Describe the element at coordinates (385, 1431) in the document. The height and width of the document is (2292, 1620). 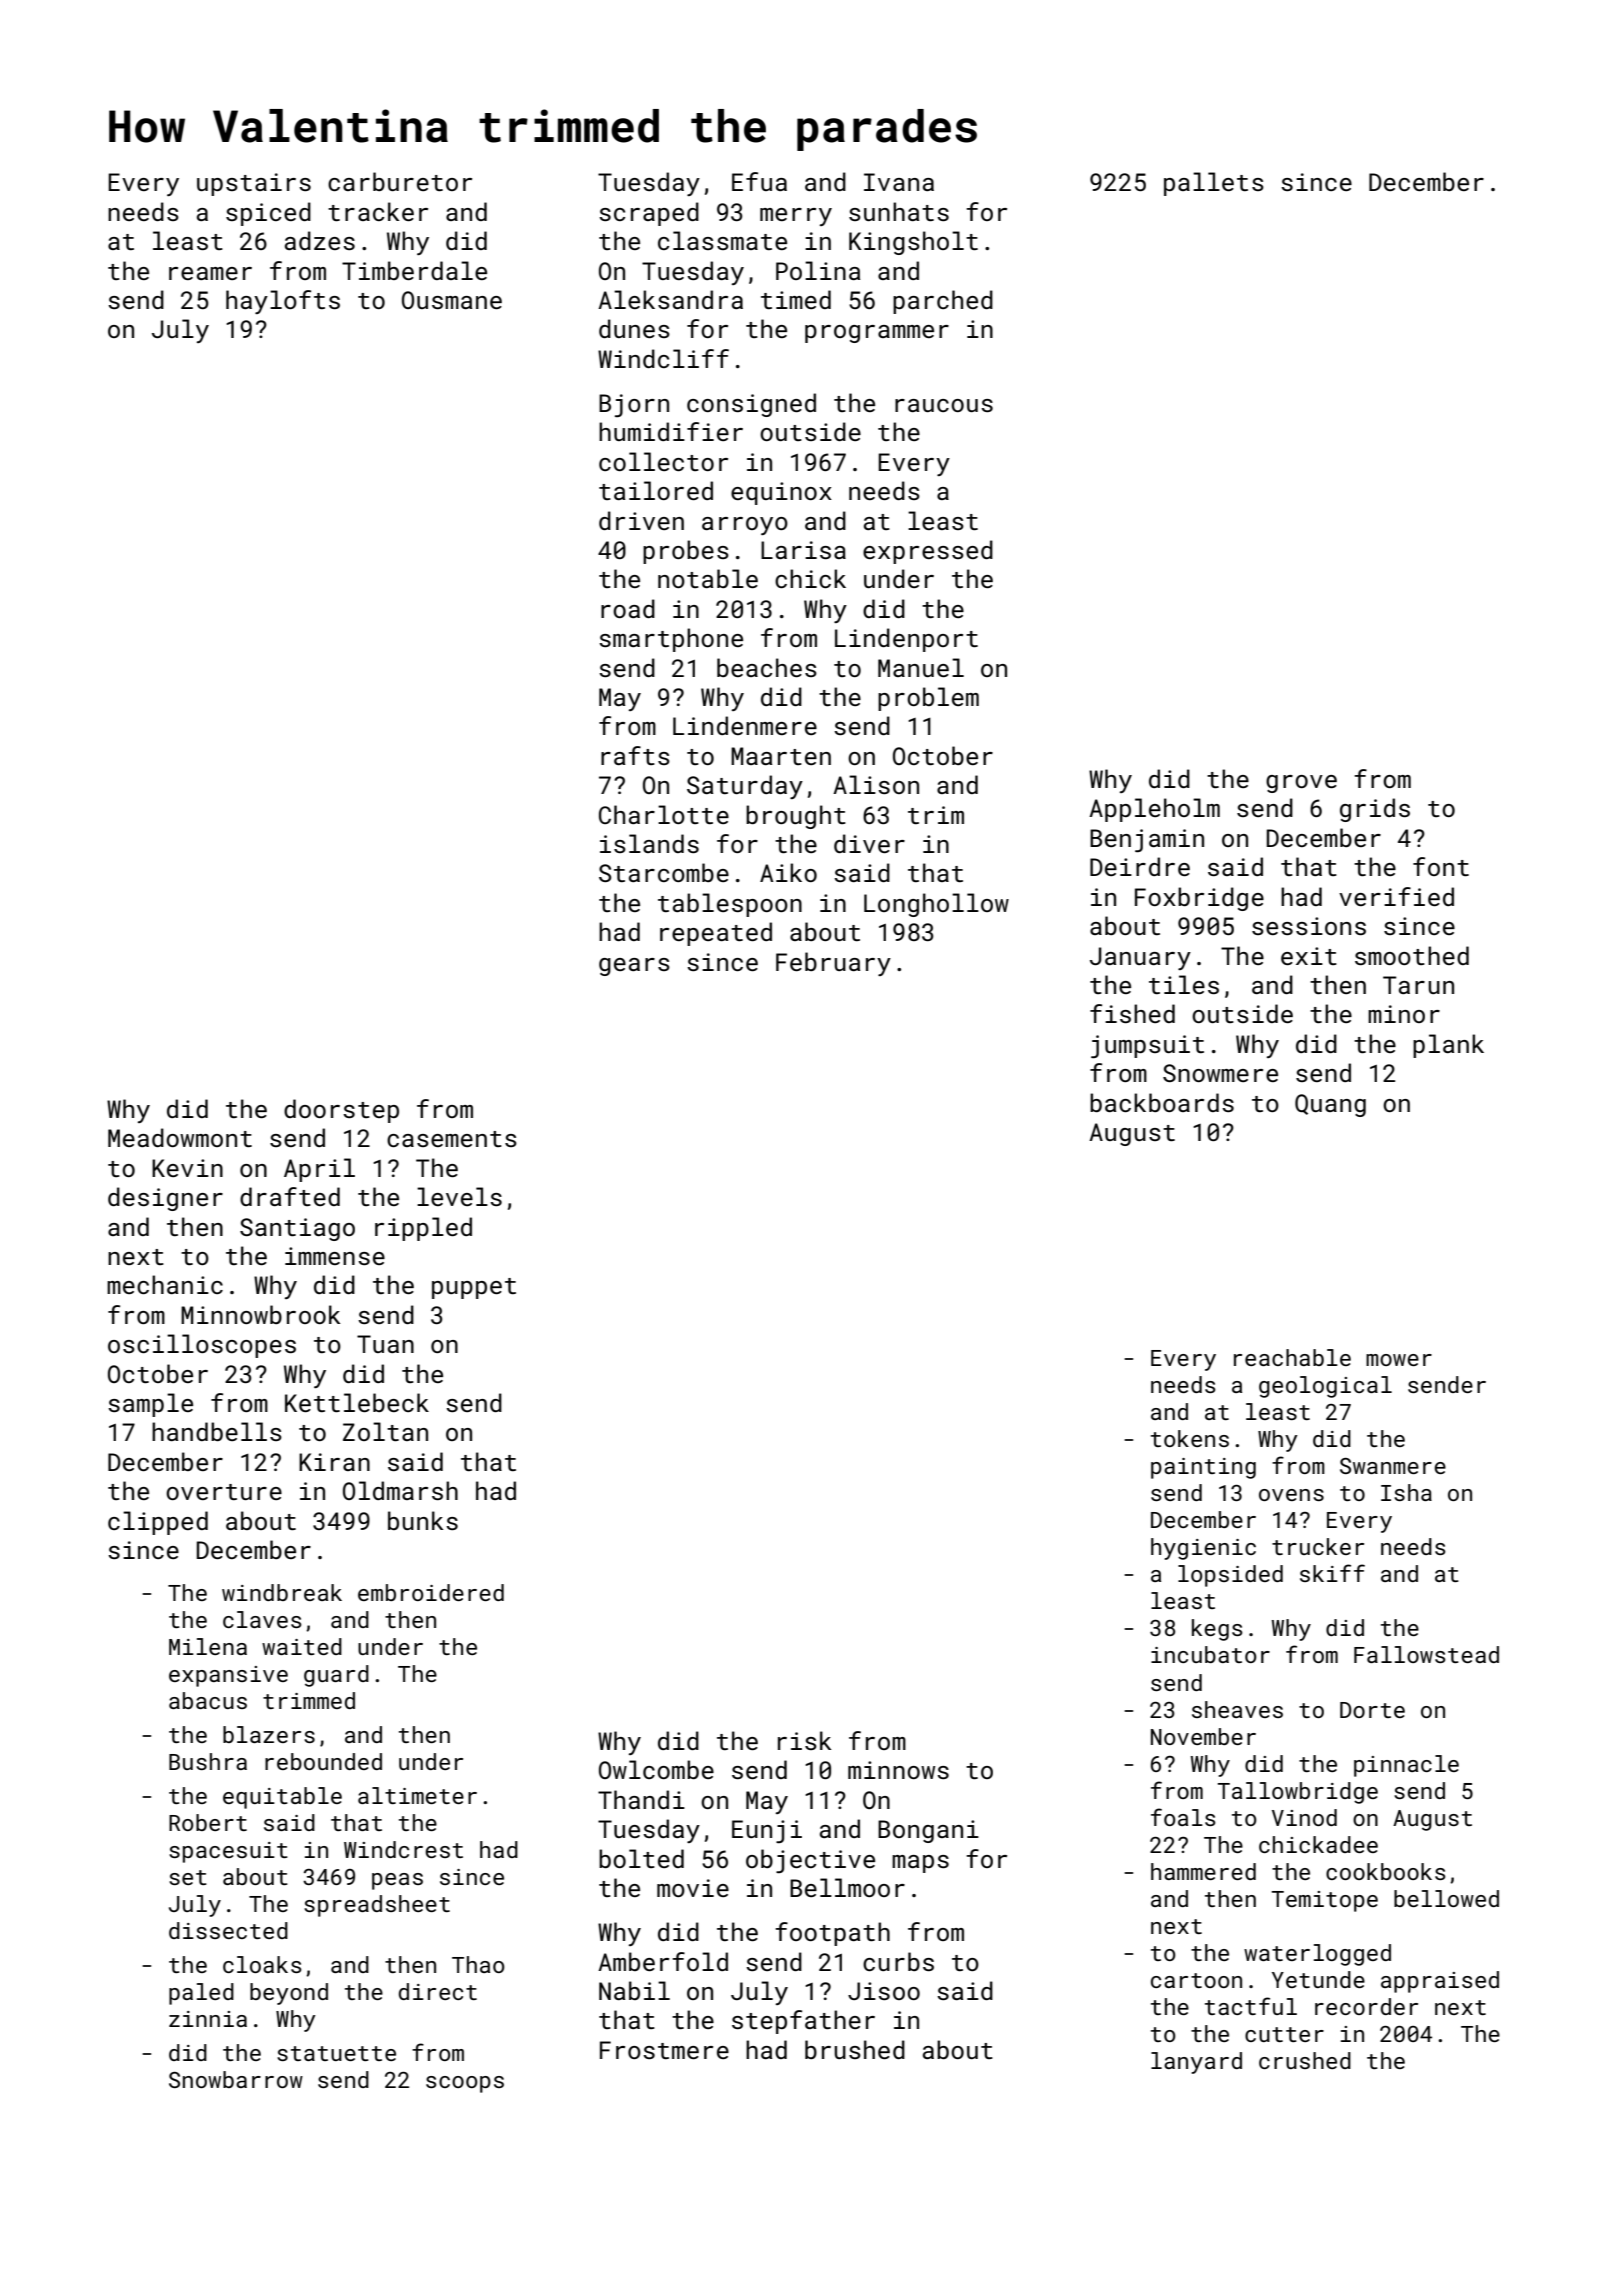
I see `Zoltan` at that location.
